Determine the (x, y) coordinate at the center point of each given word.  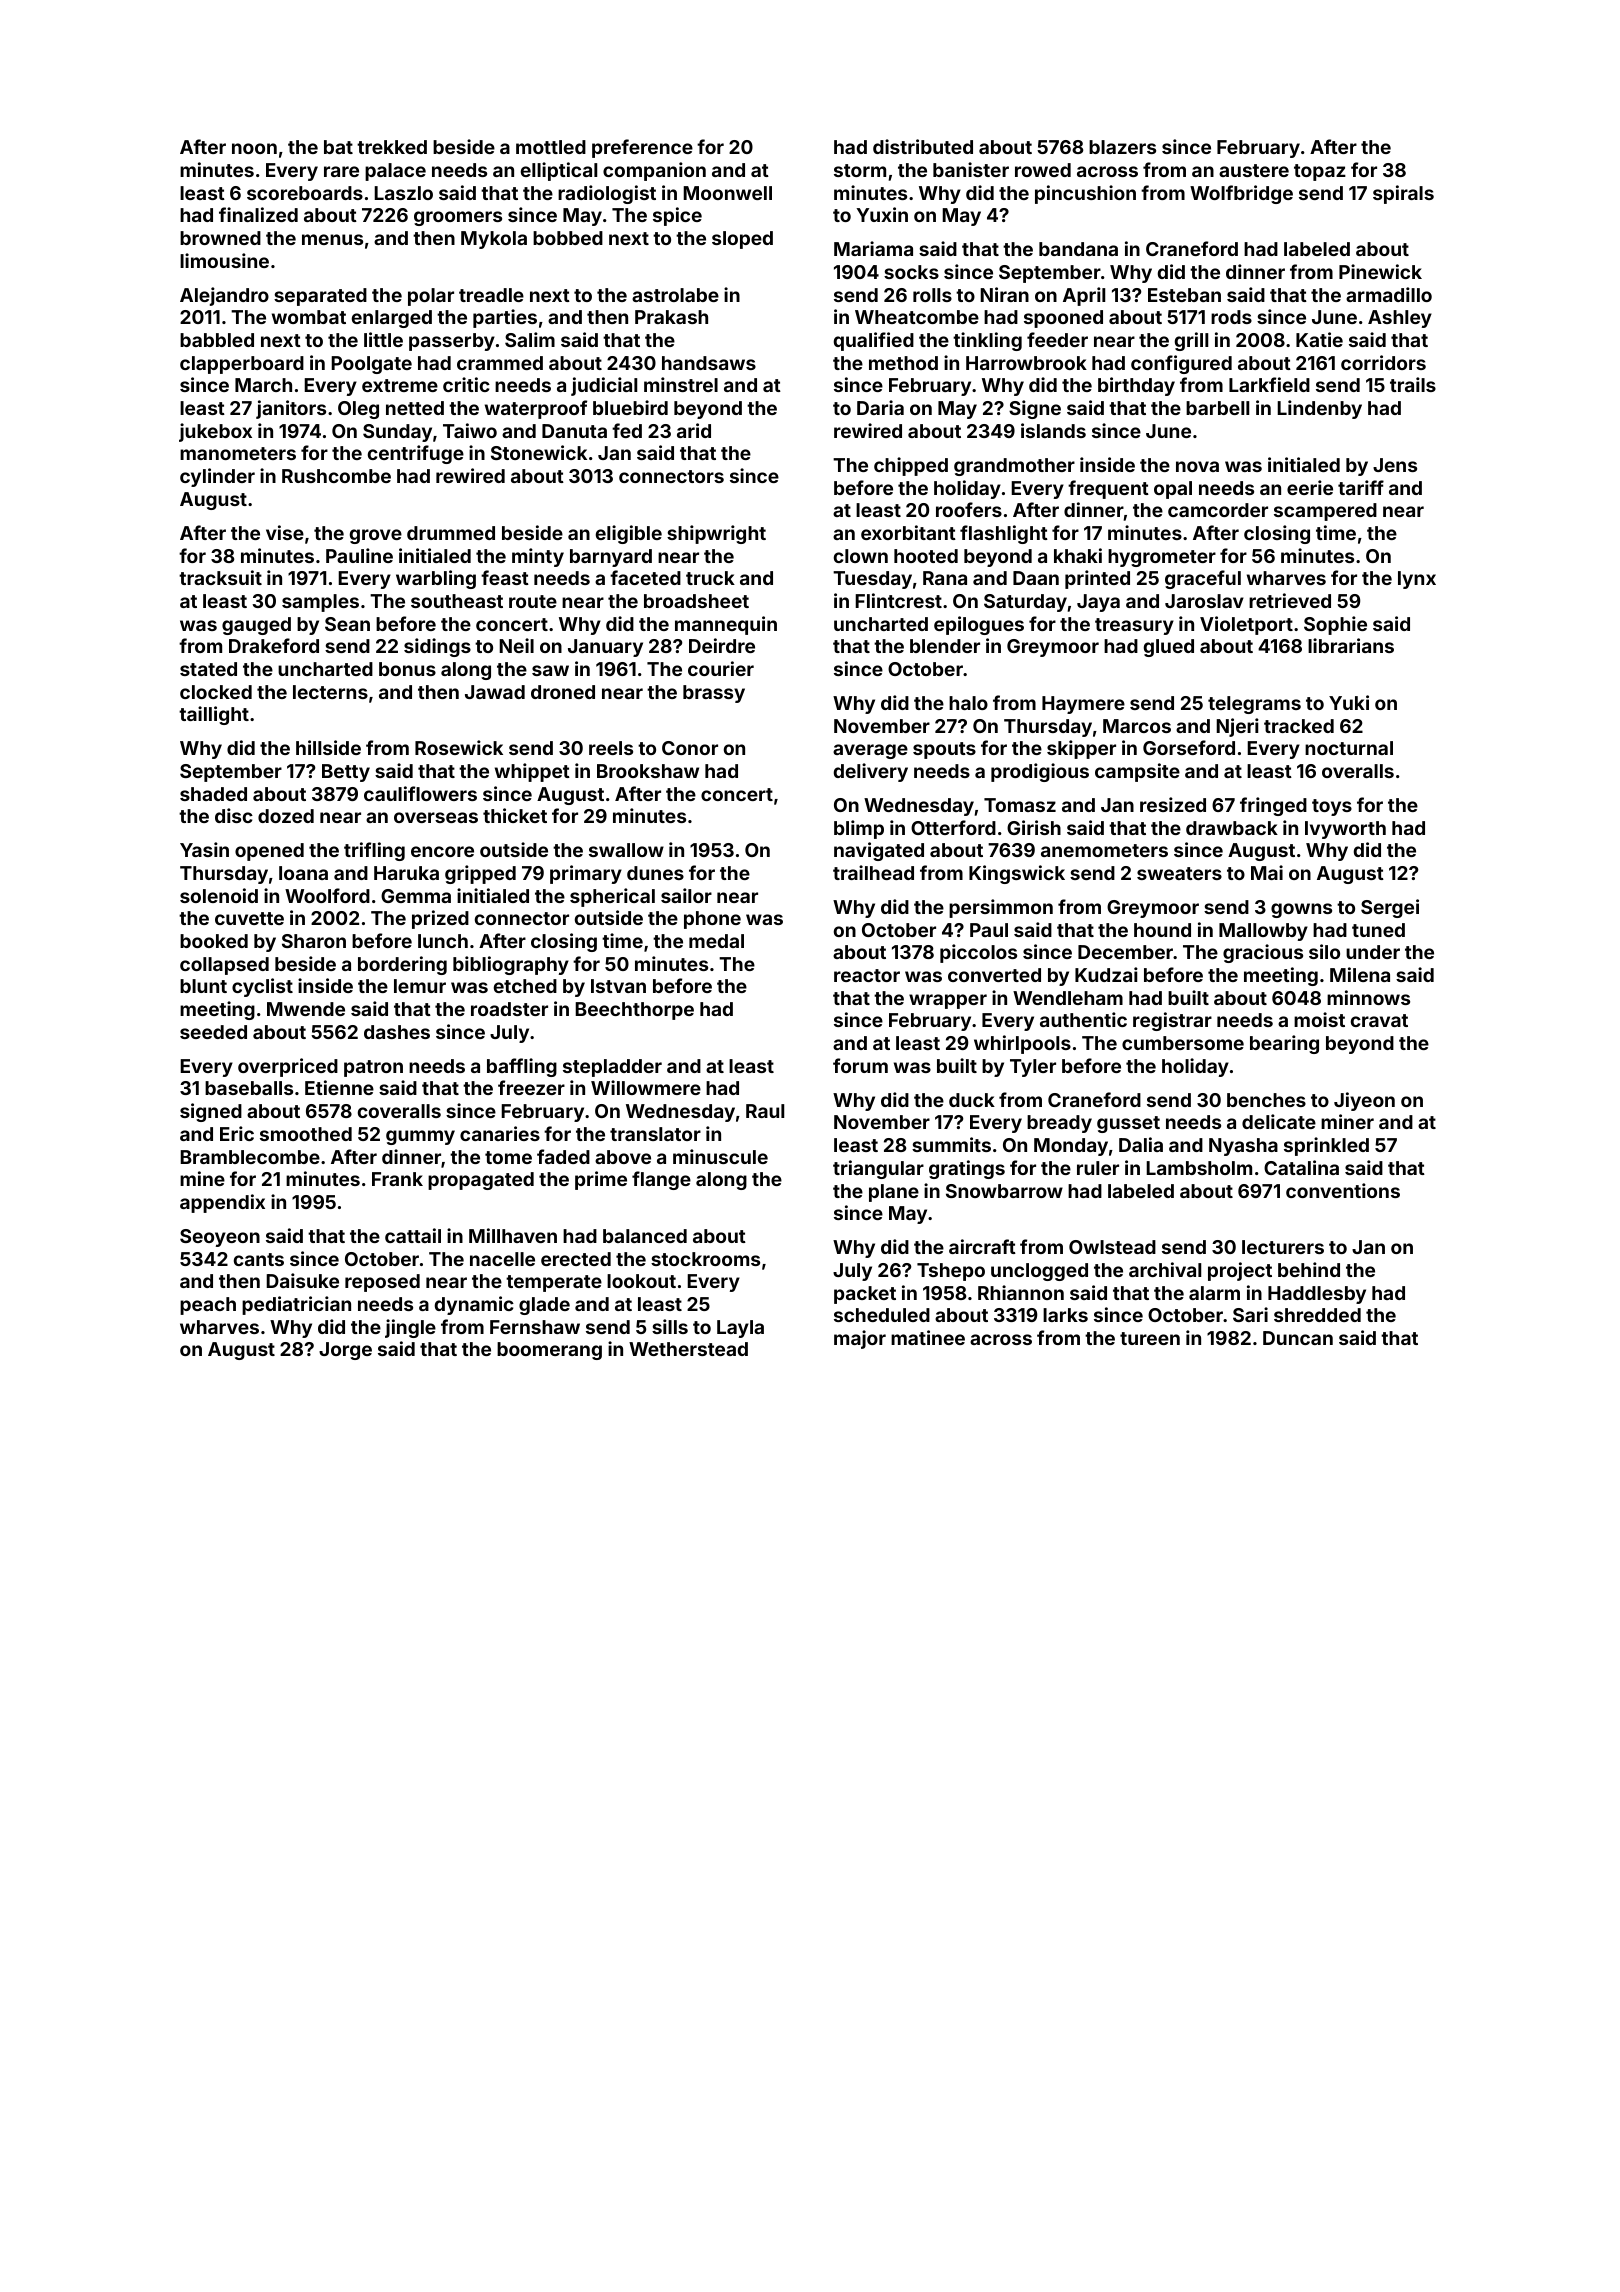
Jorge (345, 1351)
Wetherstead (688, 1349)
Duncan (1298, 1338)
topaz (1320, 172)
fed (627, 430)
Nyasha (1243, 1147)
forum (860, 1065)
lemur (420, 986)
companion (654, 171)
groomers (458, 218)
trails (1413, 384)
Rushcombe (336, 476)
